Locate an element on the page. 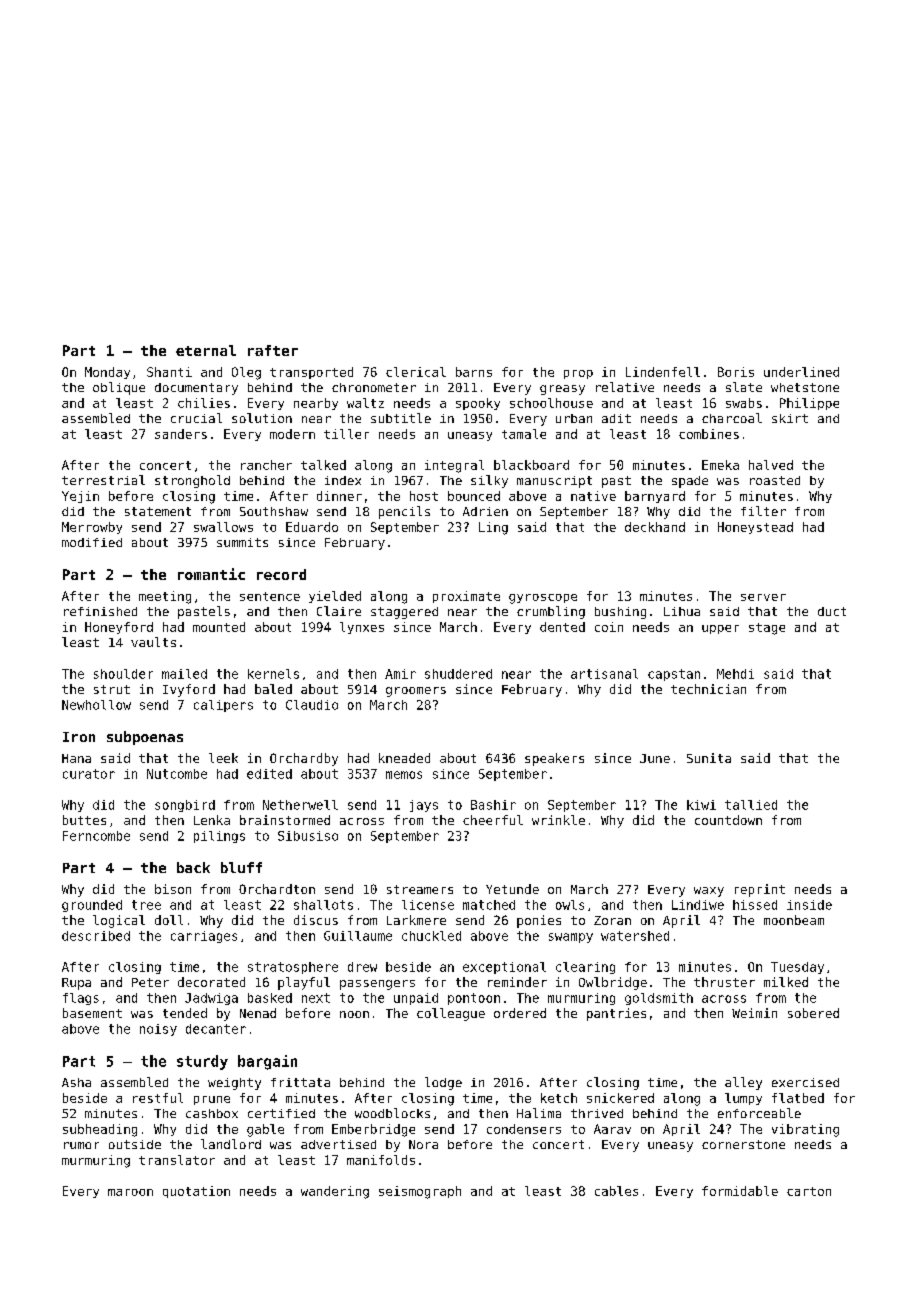 This document has height=1308, width=924. wandering is located at coordinates (335, 1192).
